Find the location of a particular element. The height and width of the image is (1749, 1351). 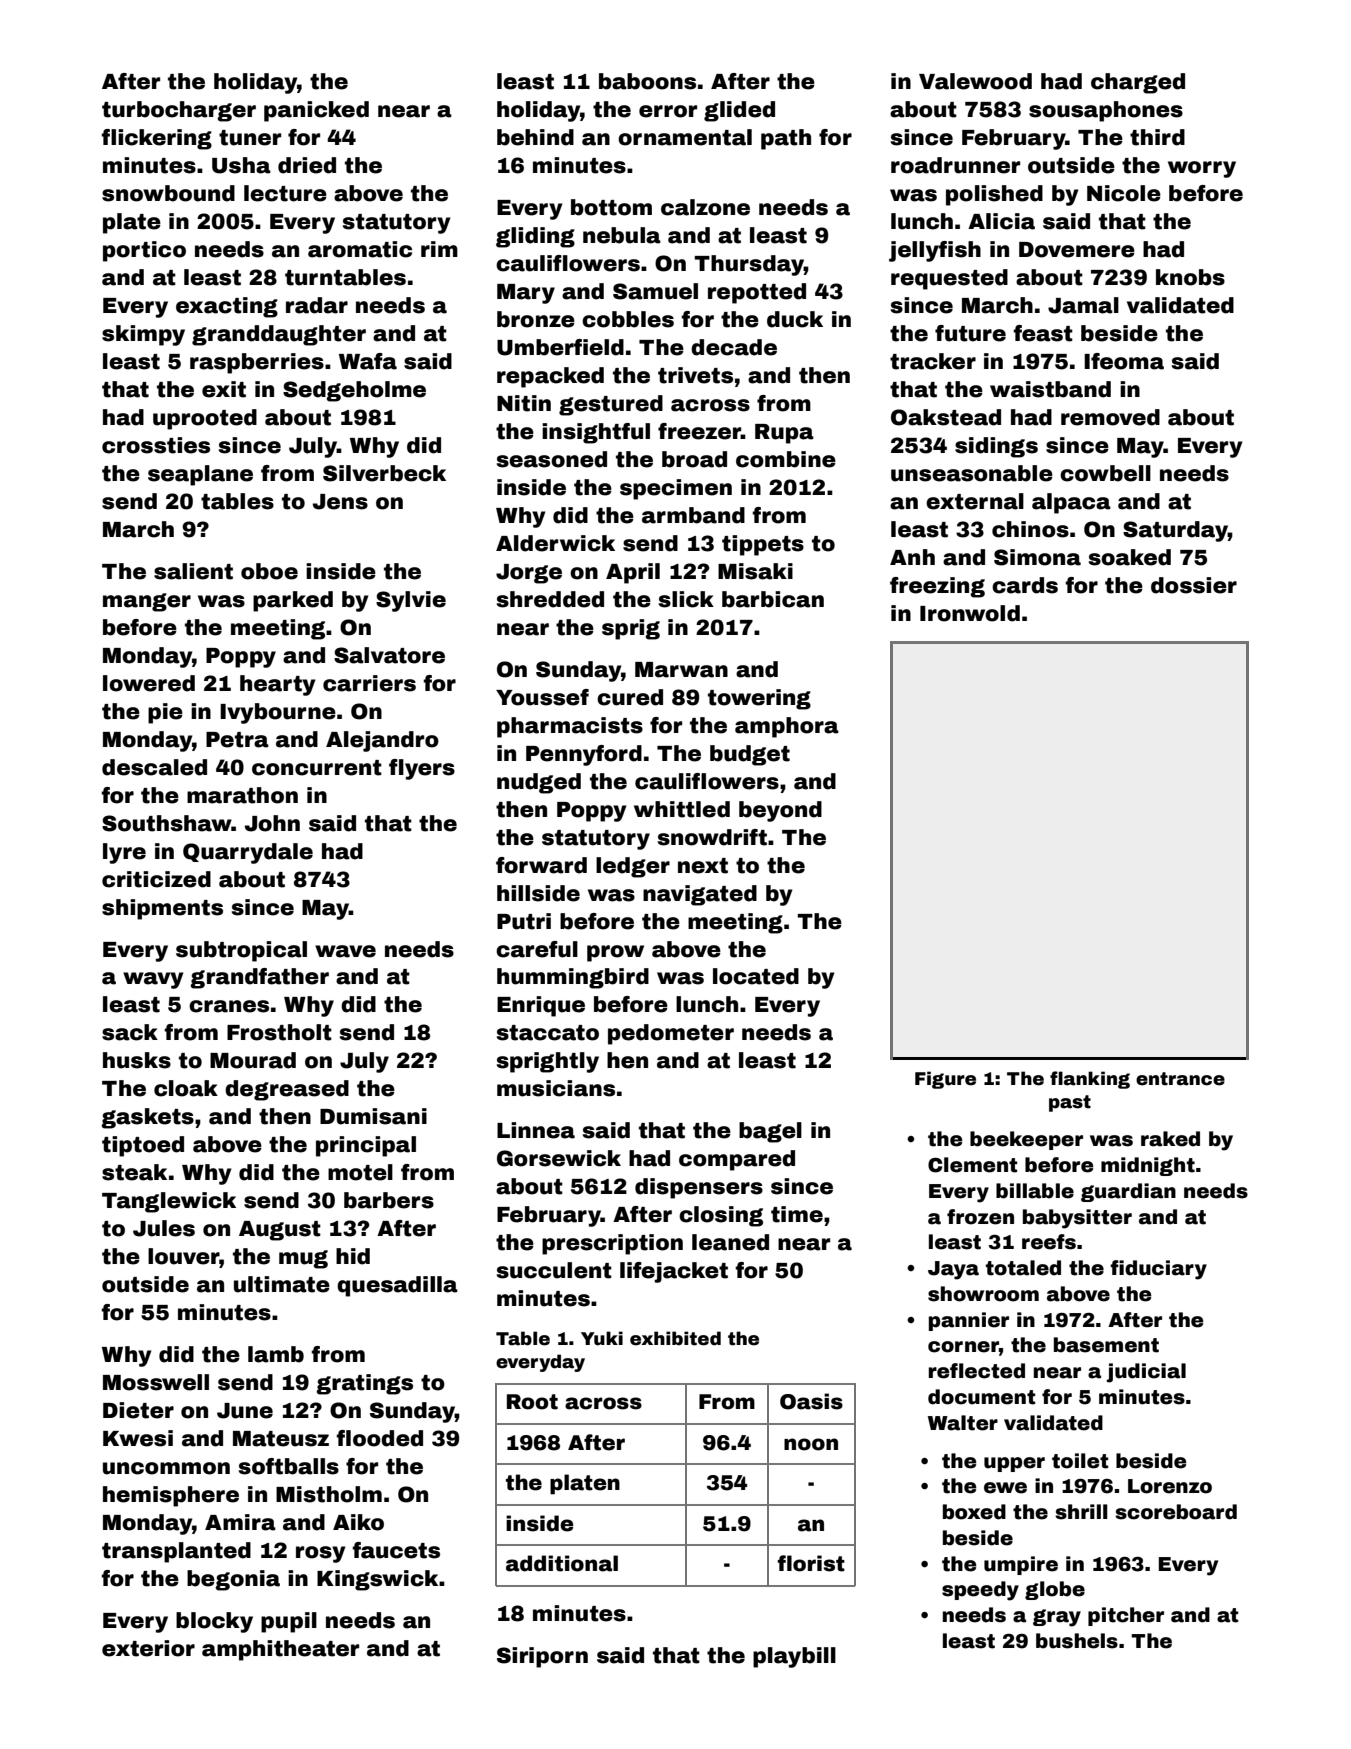

dossier is located at coordinates (1194, 585).
